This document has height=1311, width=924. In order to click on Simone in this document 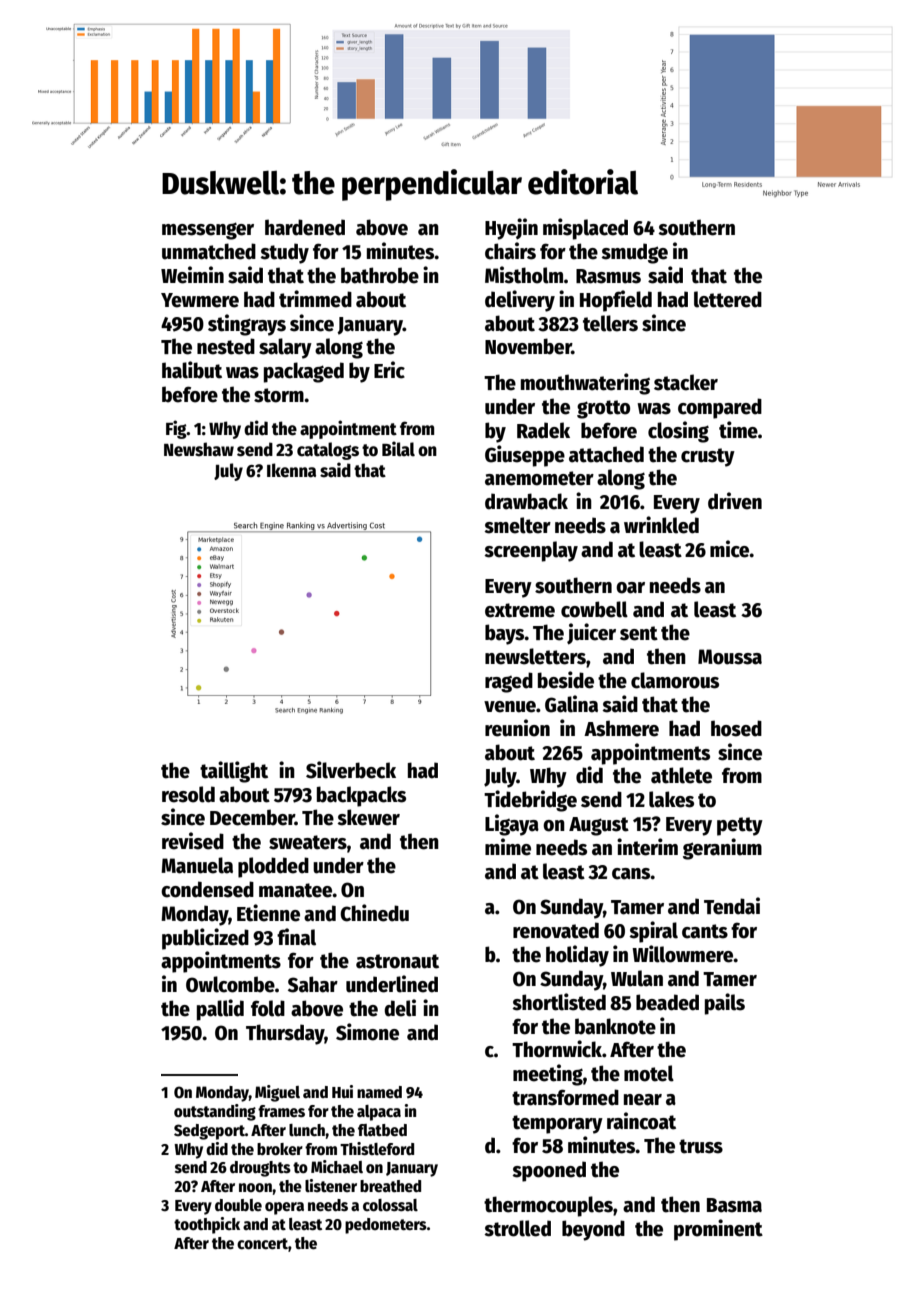, I will do `click(367, 1032)`.
